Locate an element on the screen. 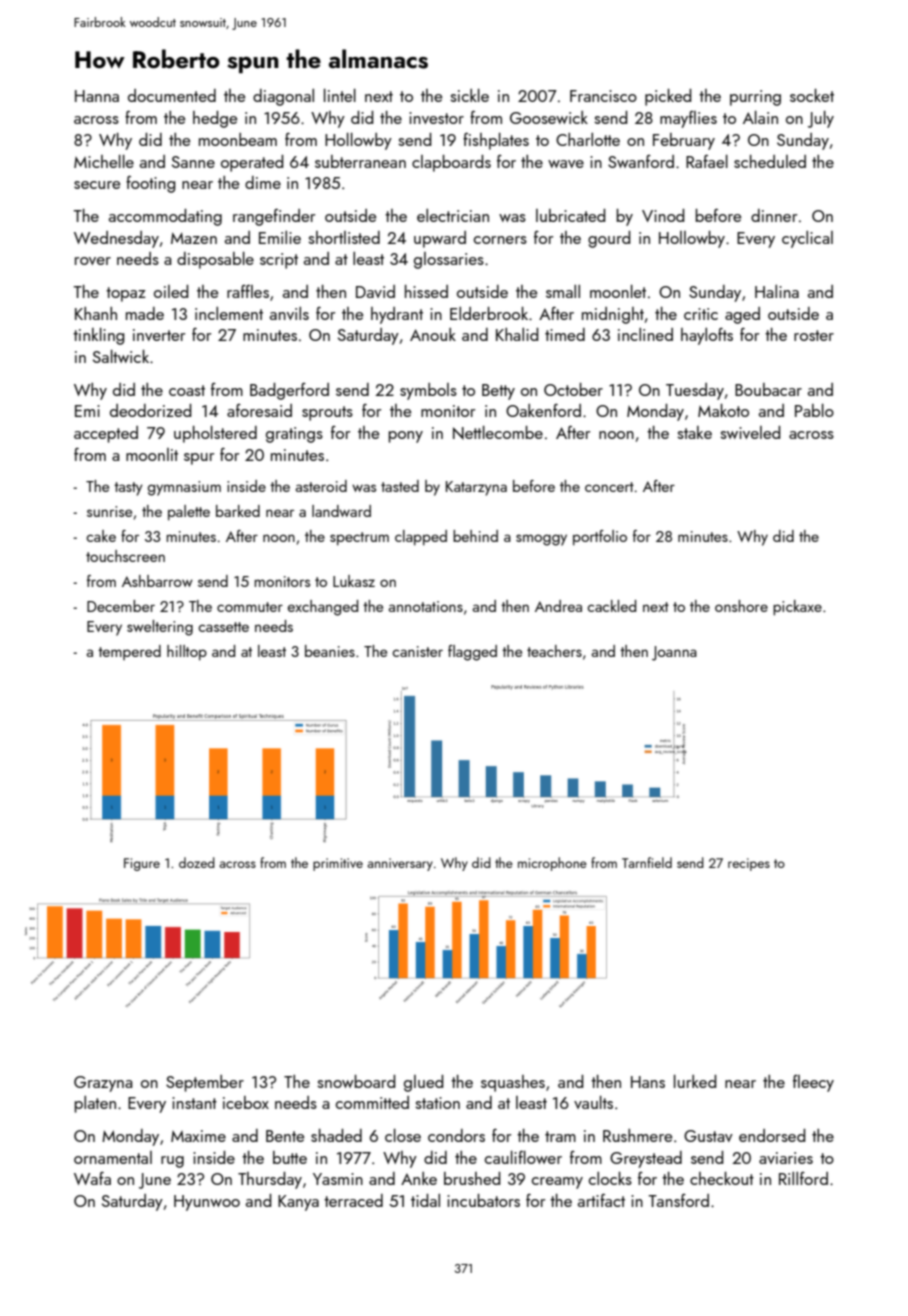 The height and width of the screenshot is (1316, 908). hedge is located at coordinates (215, 119).
